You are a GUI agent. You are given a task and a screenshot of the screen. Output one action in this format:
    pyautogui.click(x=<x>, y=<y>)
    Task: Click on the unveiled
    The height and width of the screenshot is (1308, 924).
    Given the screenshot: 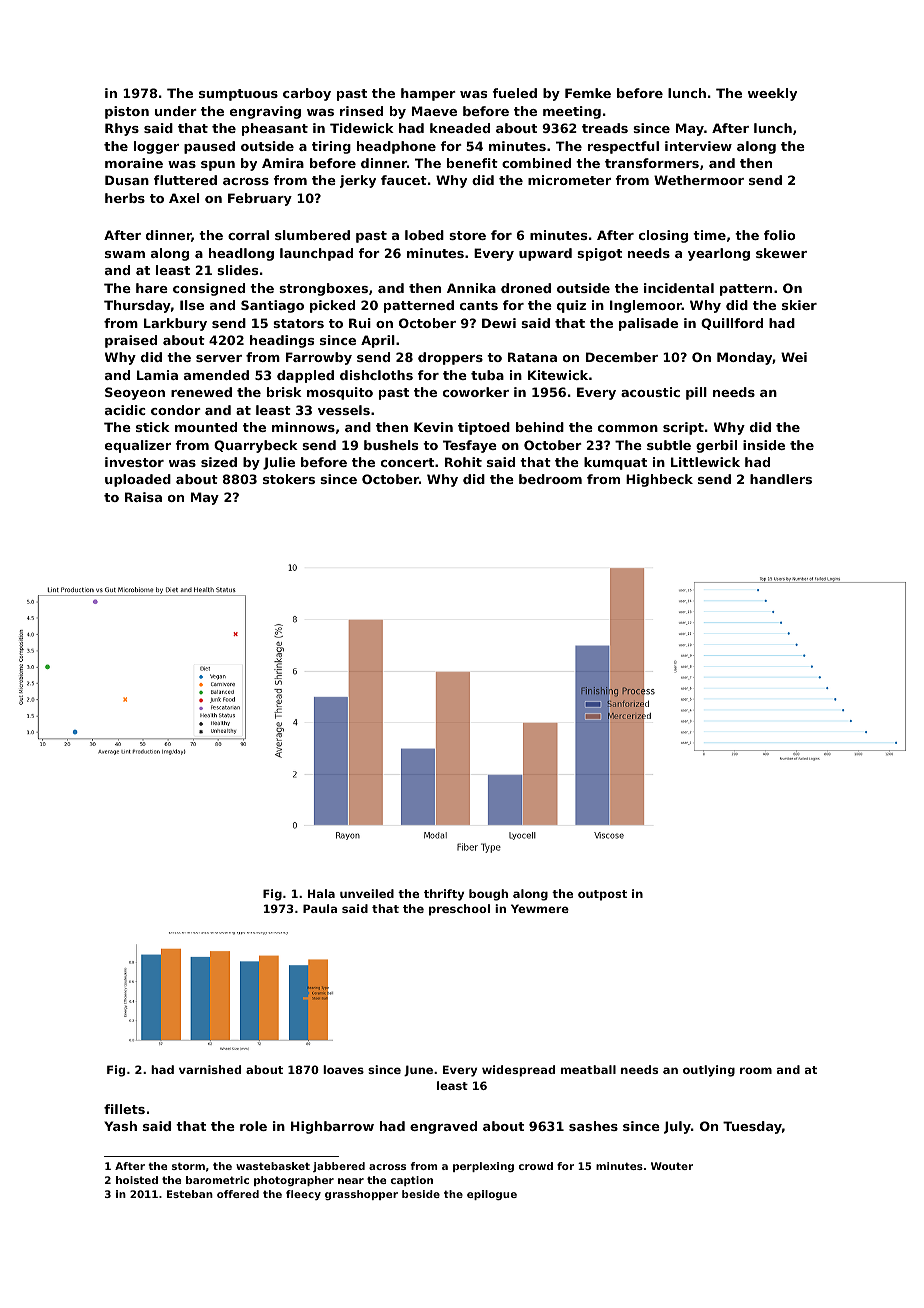 What is the action you would take?
    pyautogui.click(x=367, y=893)
